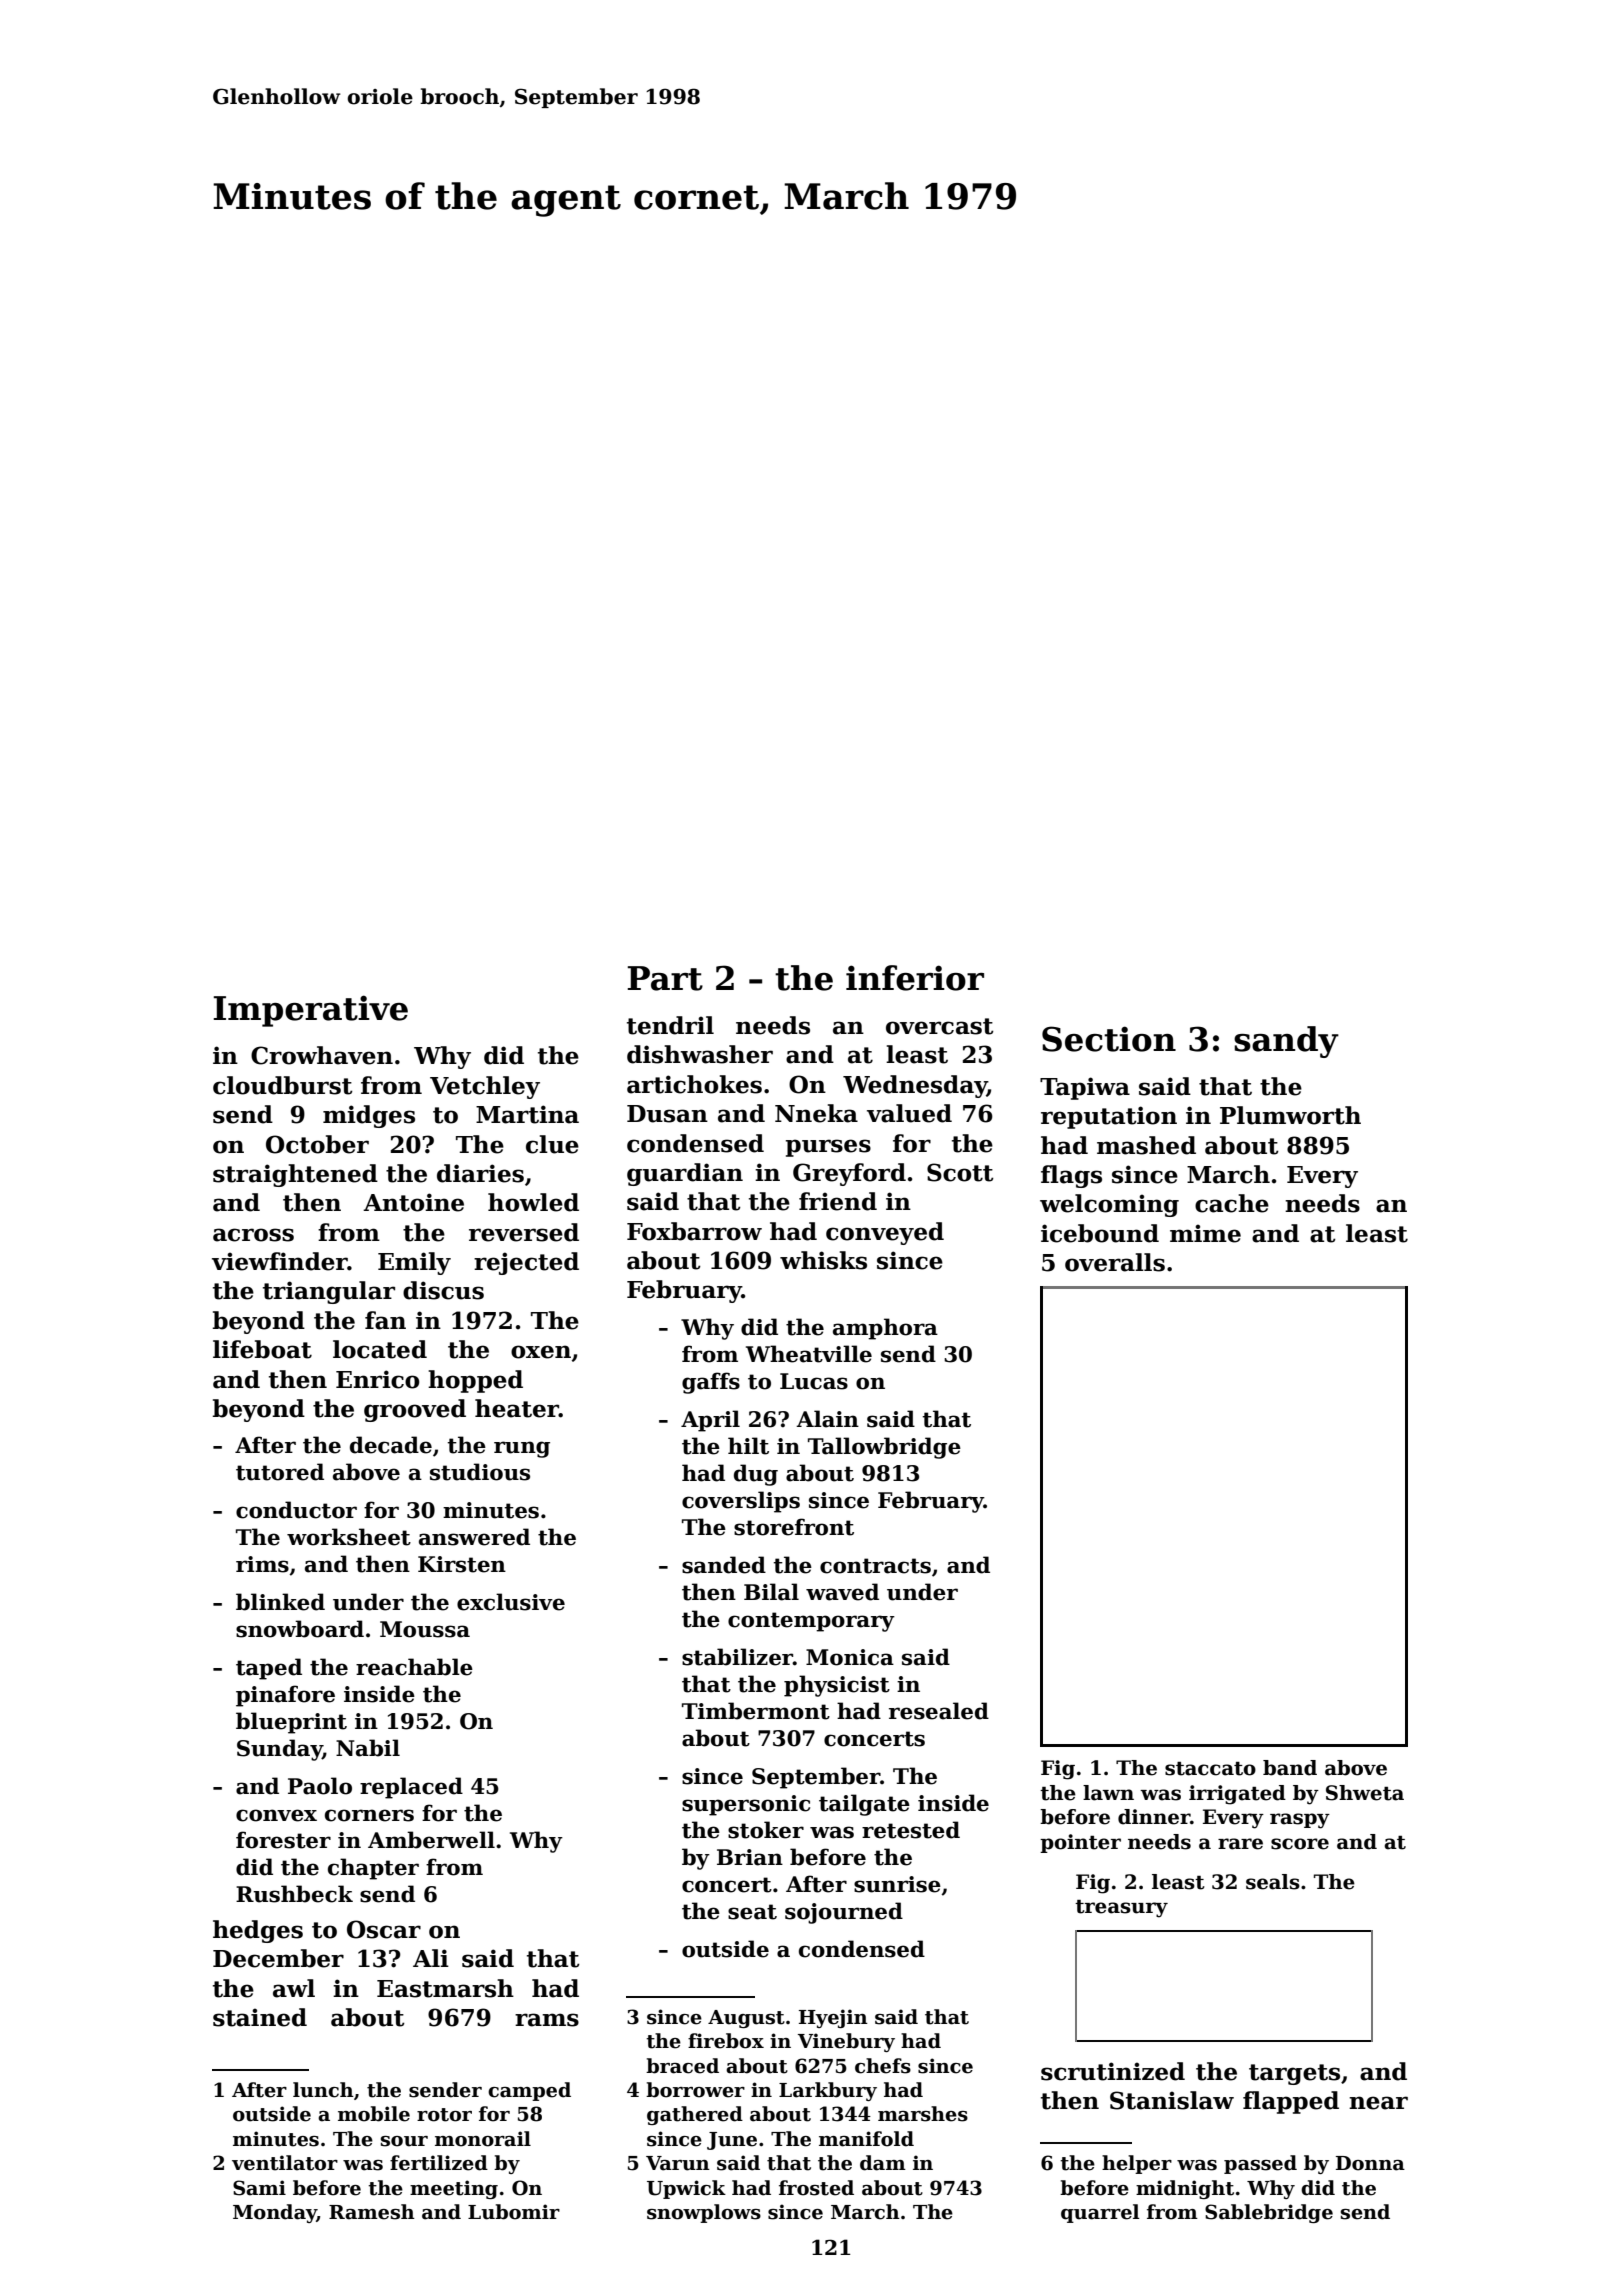 The width and height of the page is (1620, 2292). I want to click on Moussa, so click(425, 1629).
